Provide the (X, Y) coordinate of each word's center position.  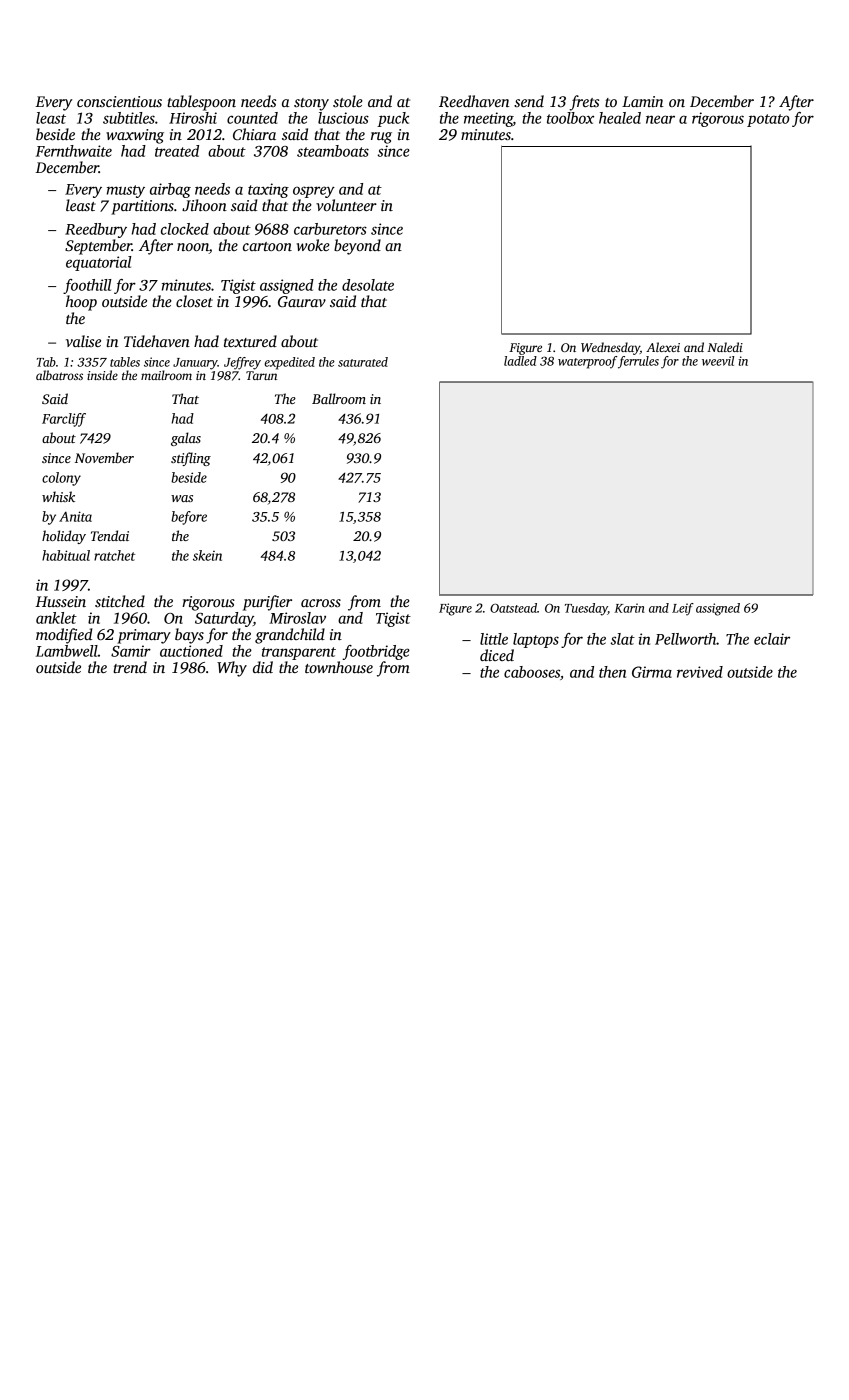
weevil (718, 361)
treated (177, 151)
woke (313, 245)
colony (61, 479)
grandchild (290, 636)
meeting (488, 119)
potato (768, 120)
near (660, 119)
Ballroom (339, 398)
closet (194, 301)
